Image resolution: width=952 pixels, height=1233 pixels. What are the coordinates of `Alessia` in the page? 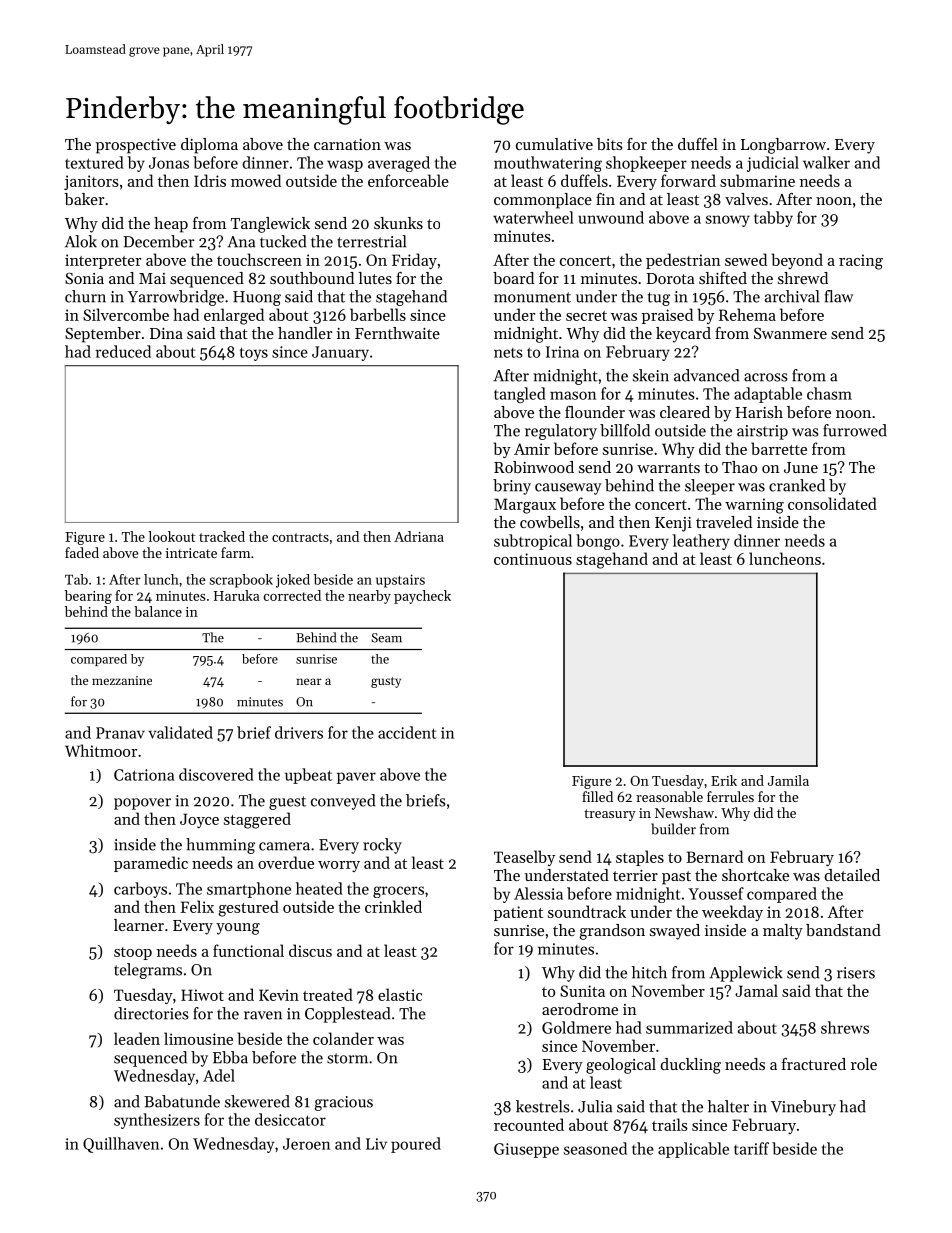 It's located at (538, 893).
